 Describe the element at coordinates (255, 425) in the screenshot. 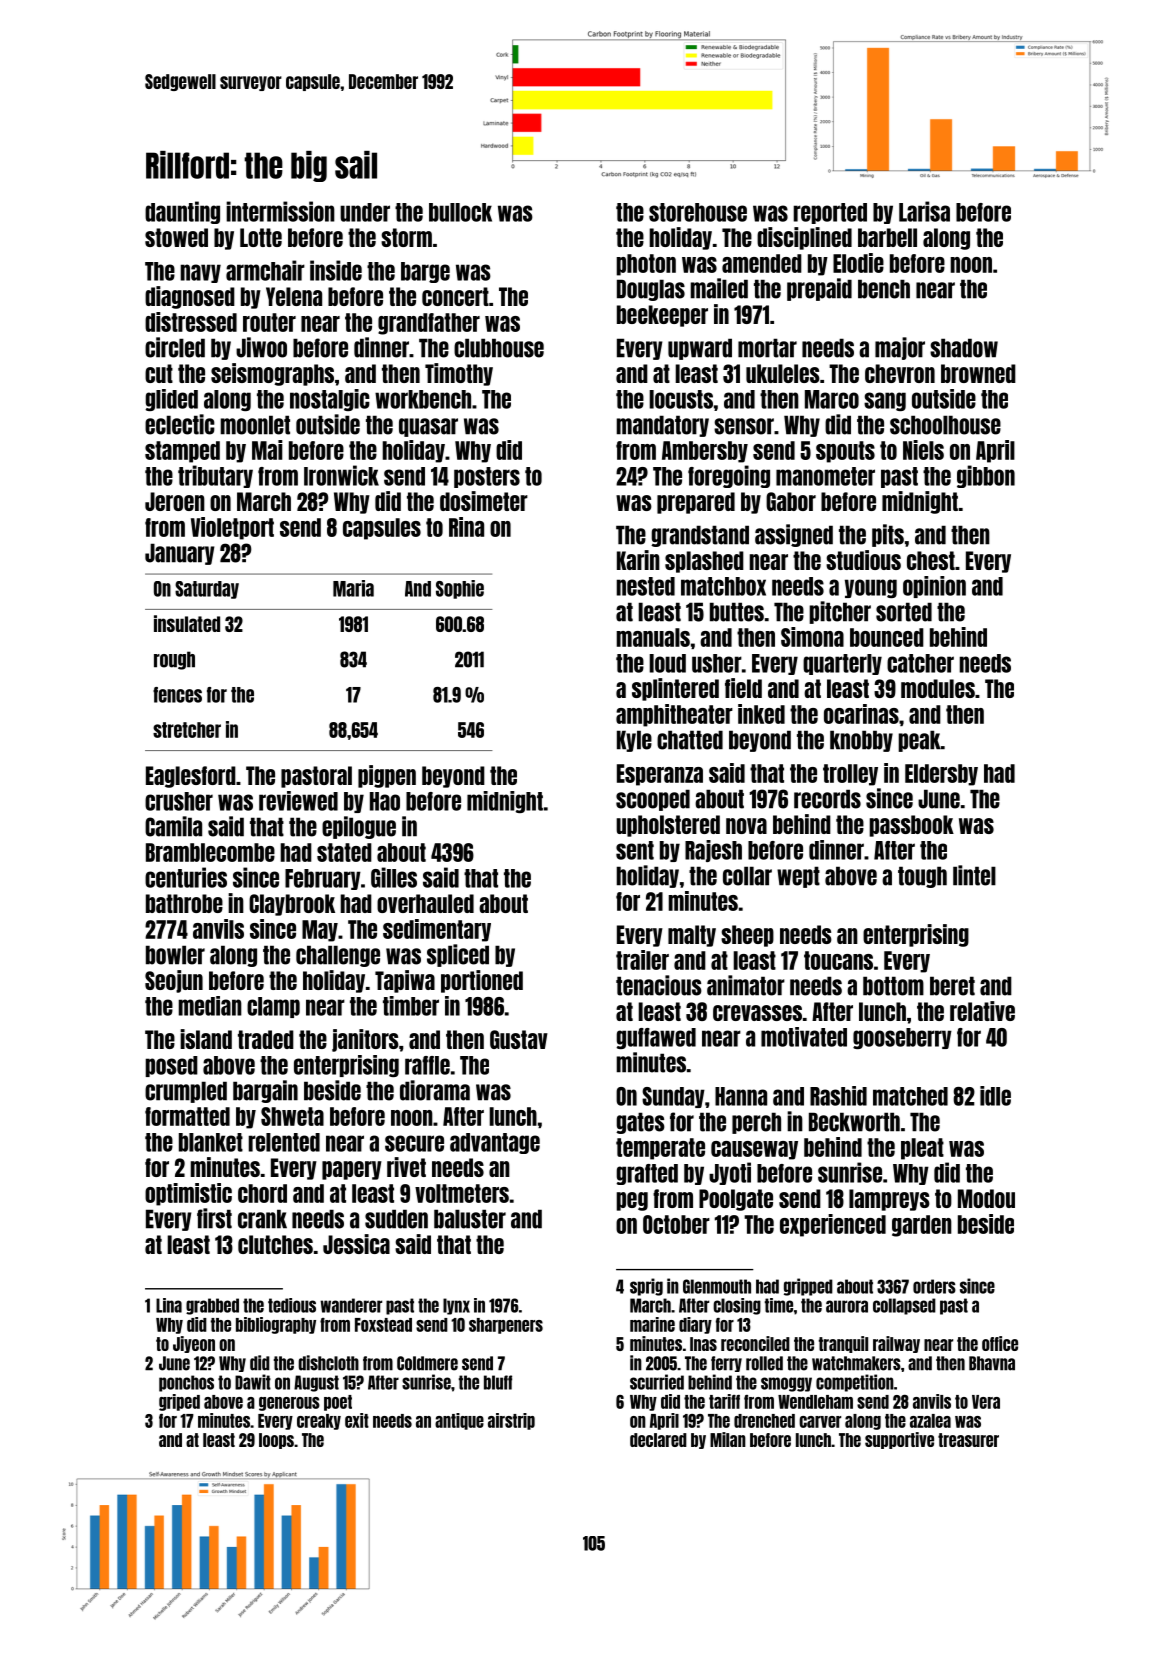

I see `moonlet` at that location.
